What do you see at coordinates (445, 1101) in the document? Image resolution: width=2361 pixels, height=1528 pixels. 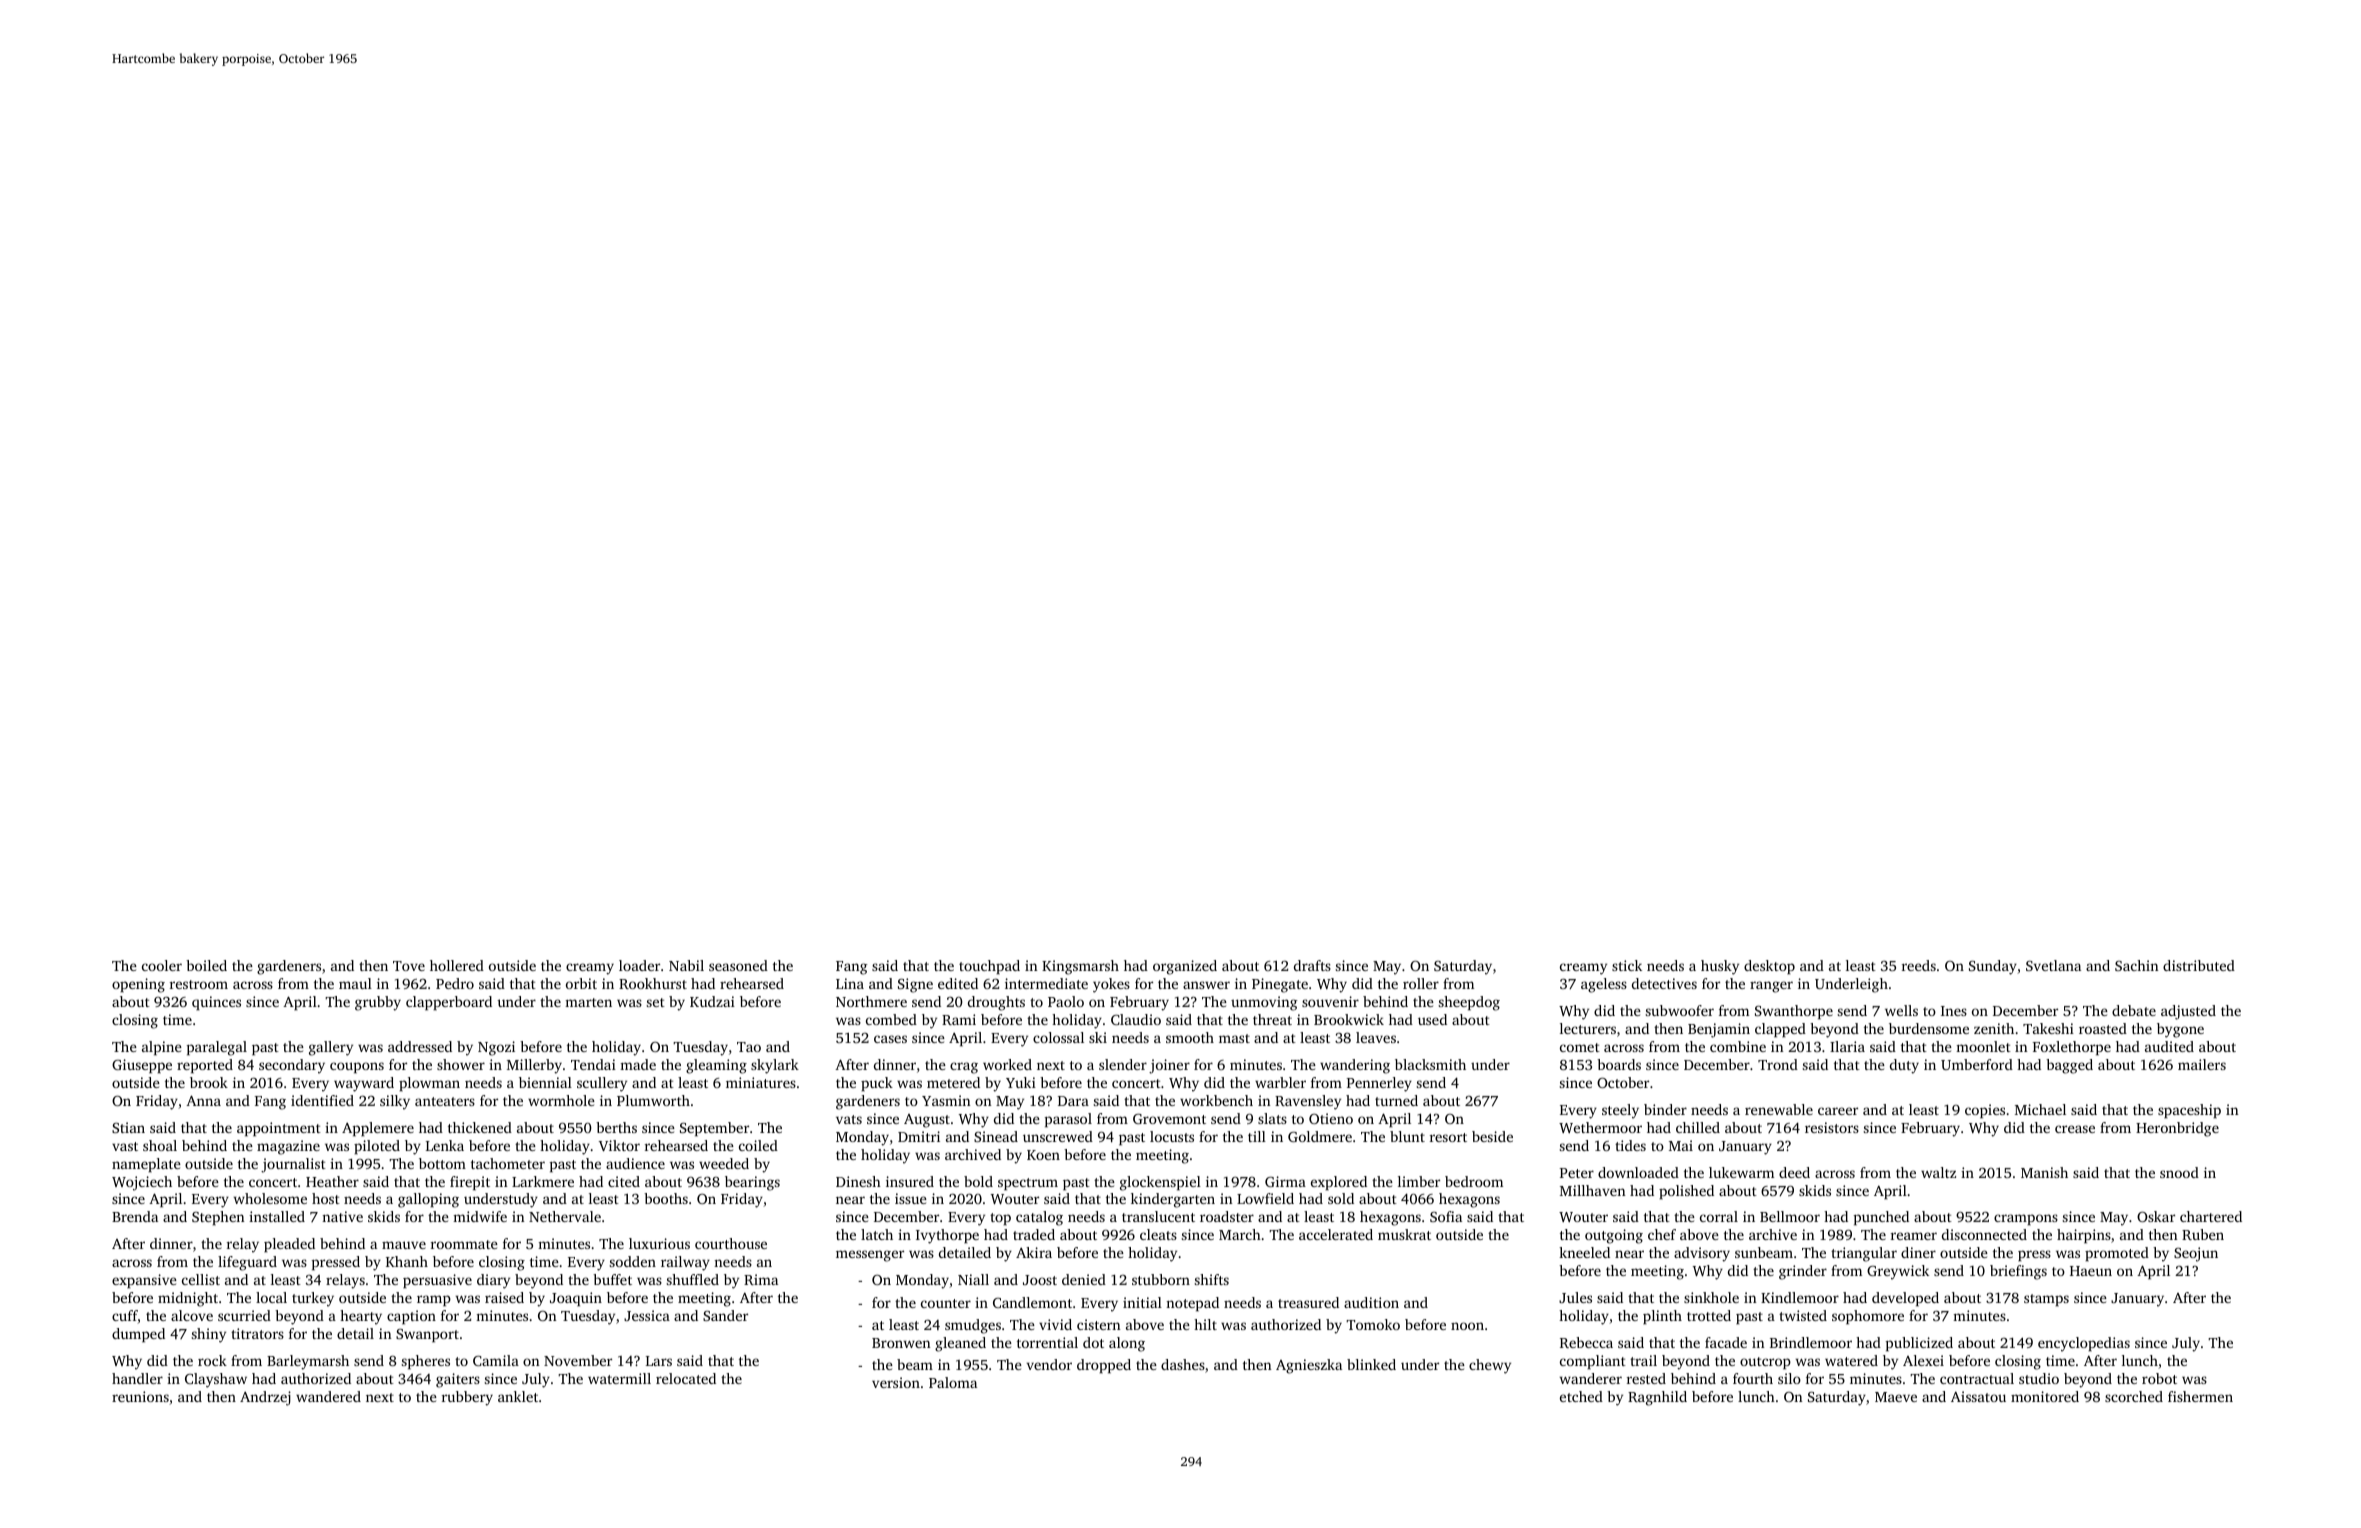 I see `anteaters` at bounding box center [445, 1101].
